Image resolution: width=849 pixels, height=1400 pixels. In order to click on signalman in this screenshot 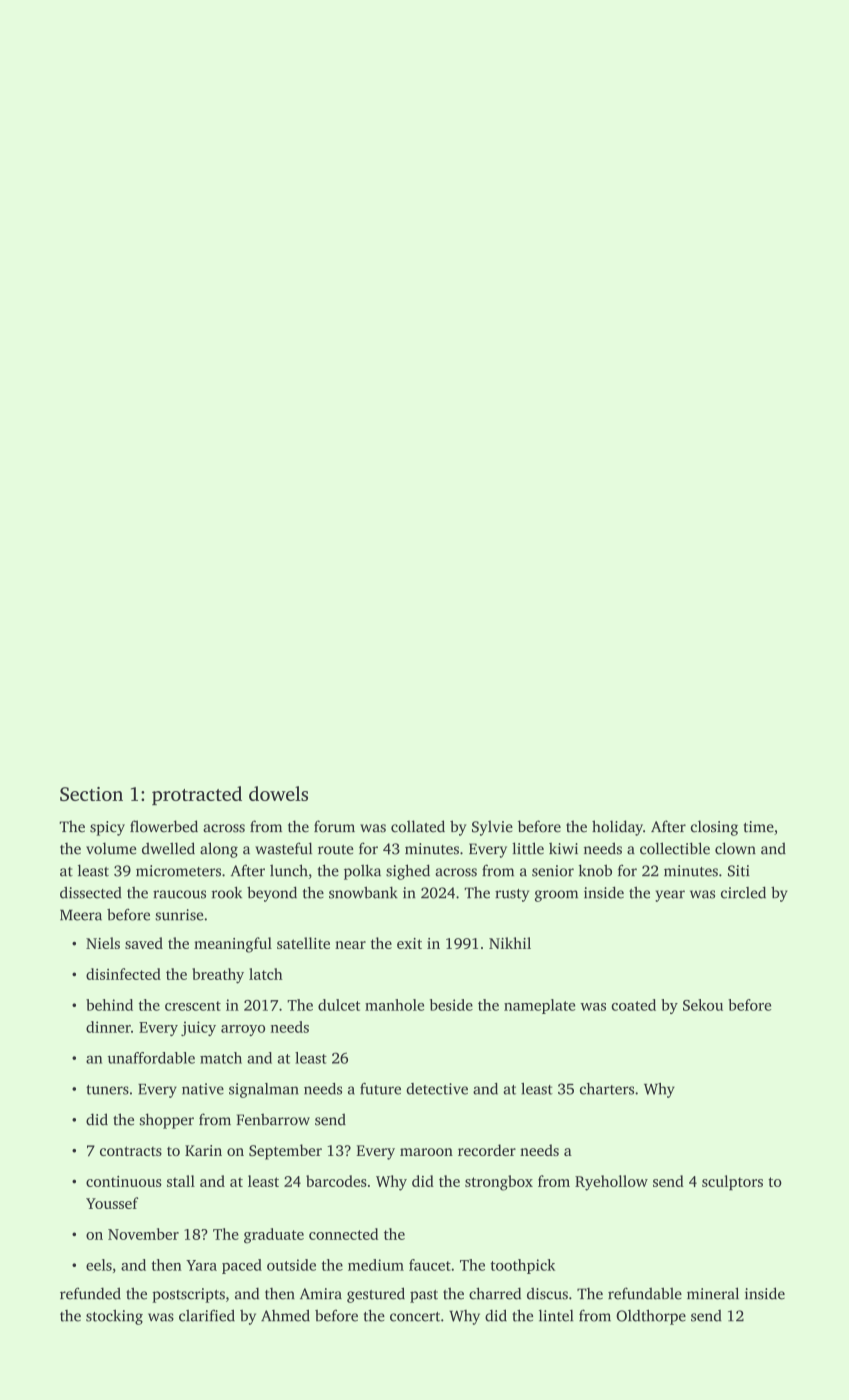, I will do `click(264, 1090)`.
